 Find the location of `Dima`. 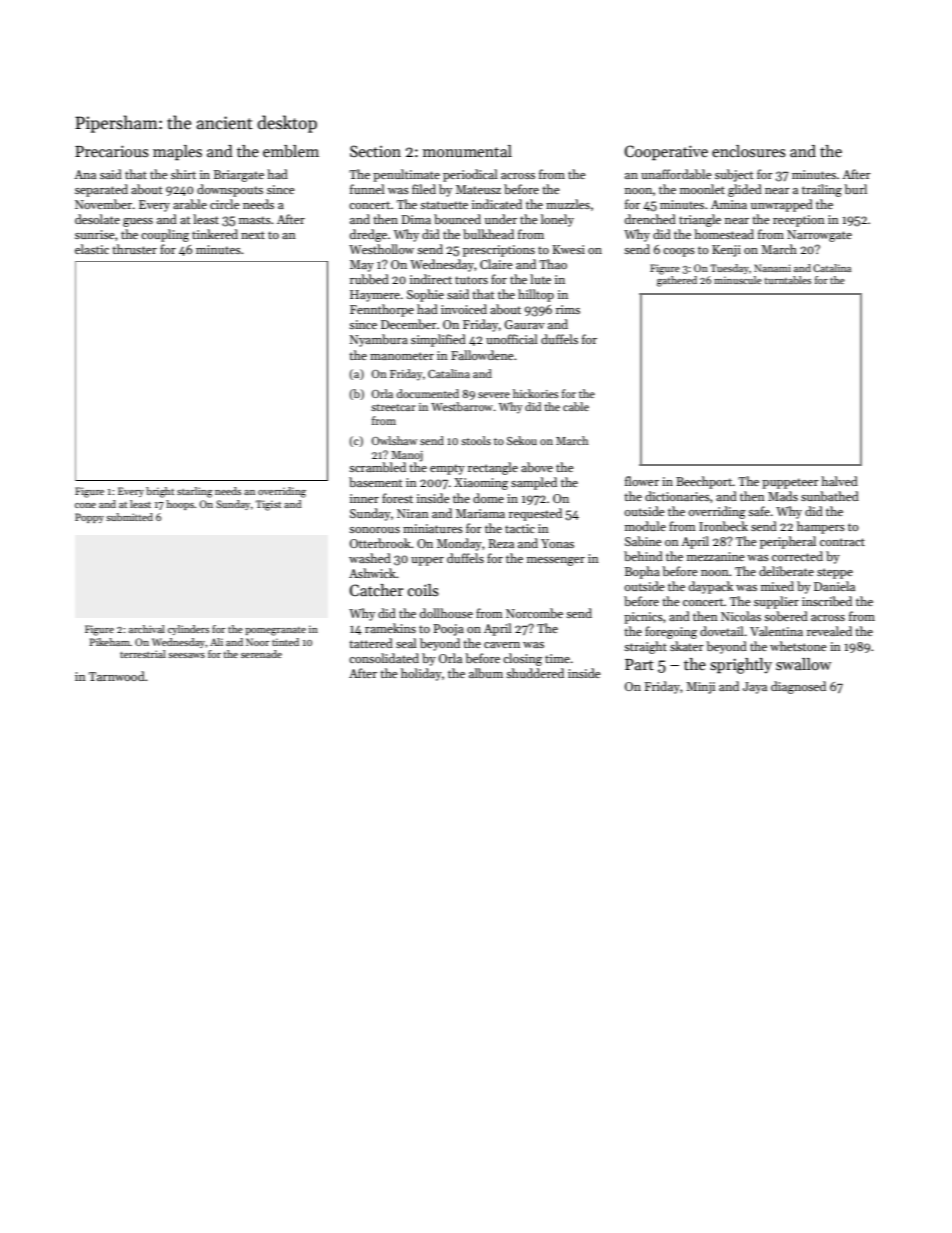

Dima is located at coordinates (416, 219).
